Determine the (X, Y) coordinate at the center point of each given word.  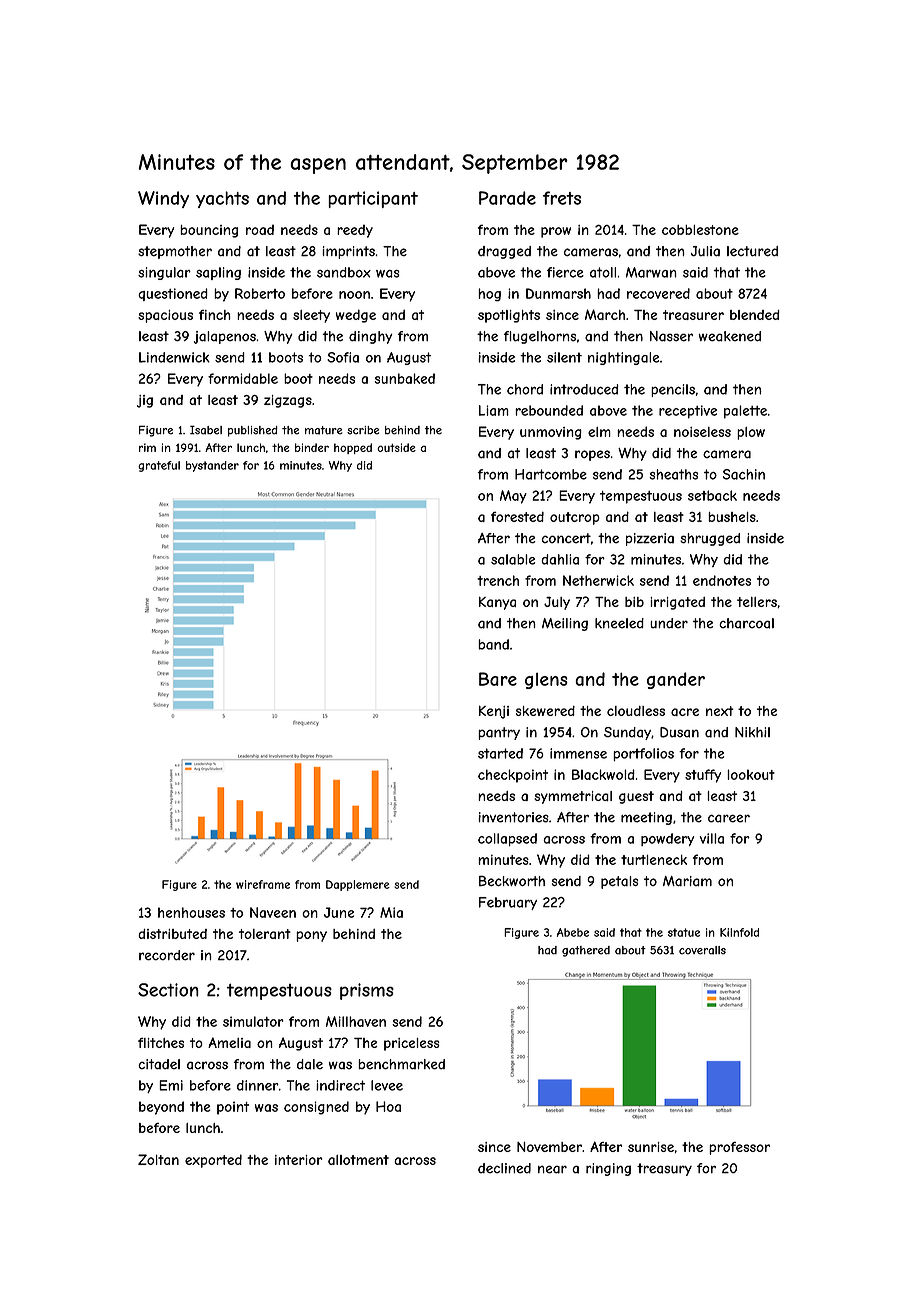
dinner (258, 1085)
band (493, 644)
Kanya (497, 603)
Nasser (671, 336)
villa (712, 838)
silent (564, 357)
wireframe (263, 884)
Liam (494, 410)
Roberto (260, 293)
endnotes (722, 580)
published (253, 431)
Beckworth (512, 881)
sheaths (673, 474)
